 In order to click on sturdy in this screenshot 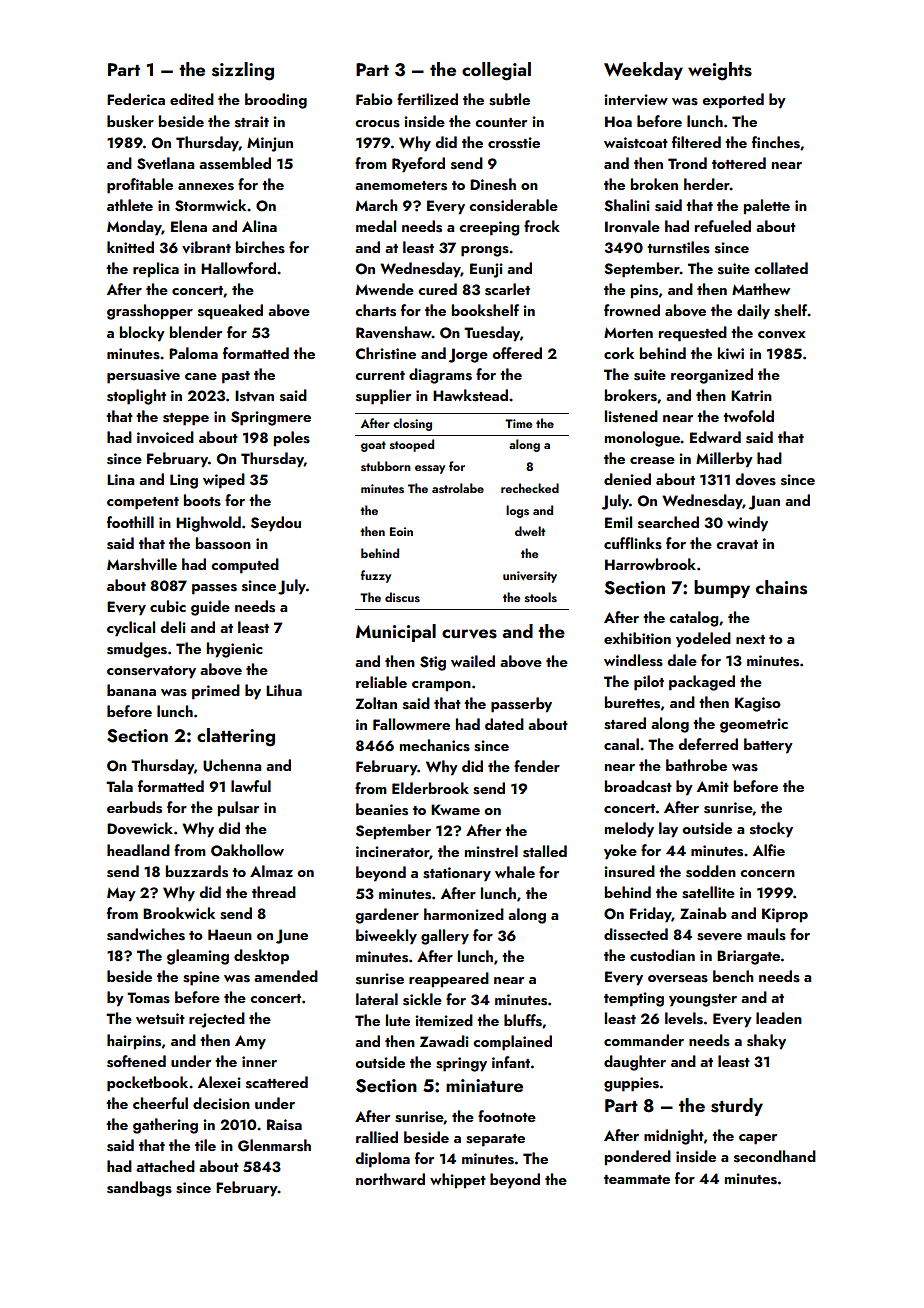, I will do `click(737, 1107)`.
